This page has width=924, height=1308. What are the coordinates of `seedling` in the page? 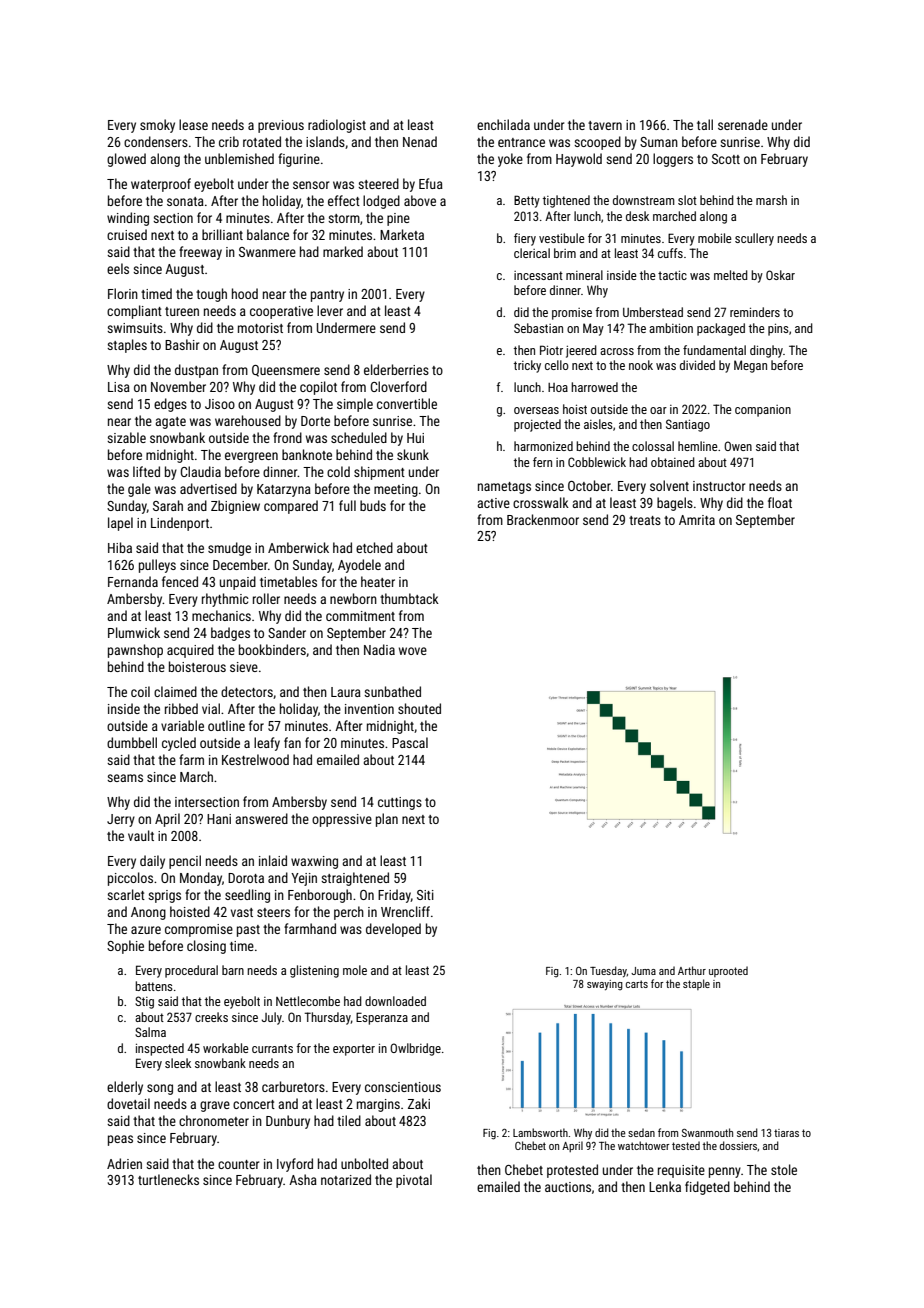 It's located at (247, 896).
